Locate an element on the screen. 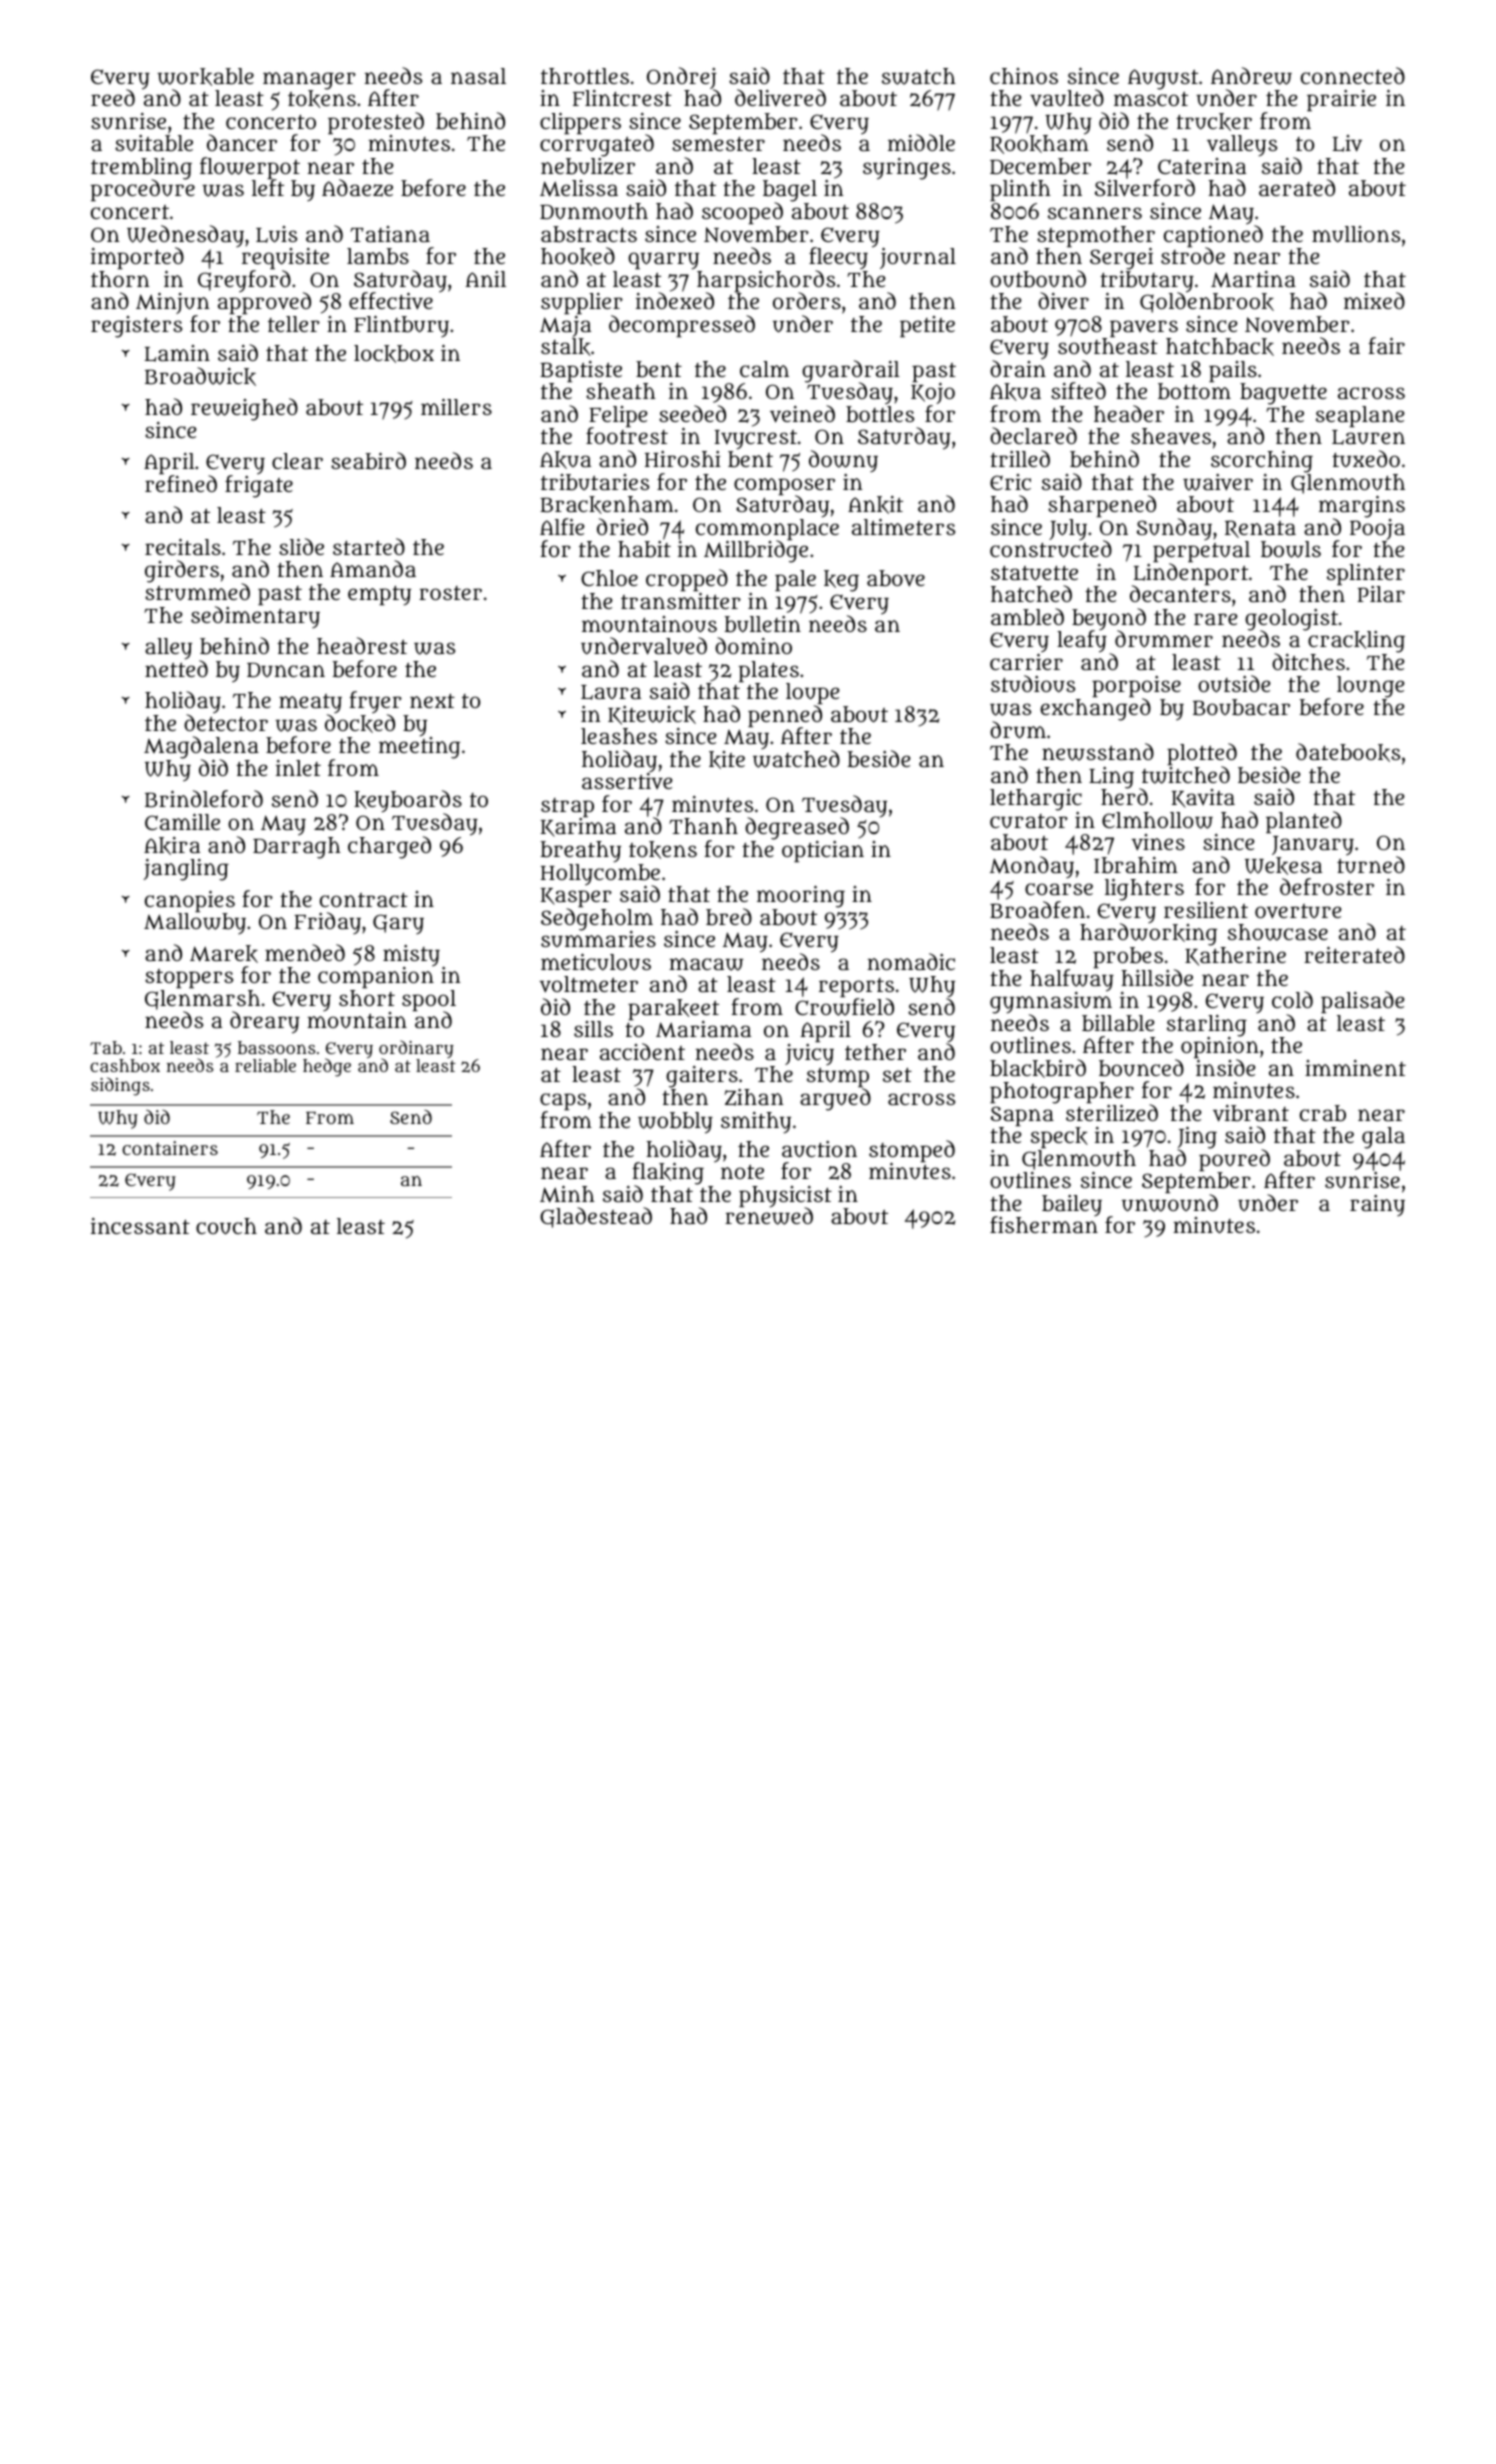  chinos is located at coordinates (1024, 76).
